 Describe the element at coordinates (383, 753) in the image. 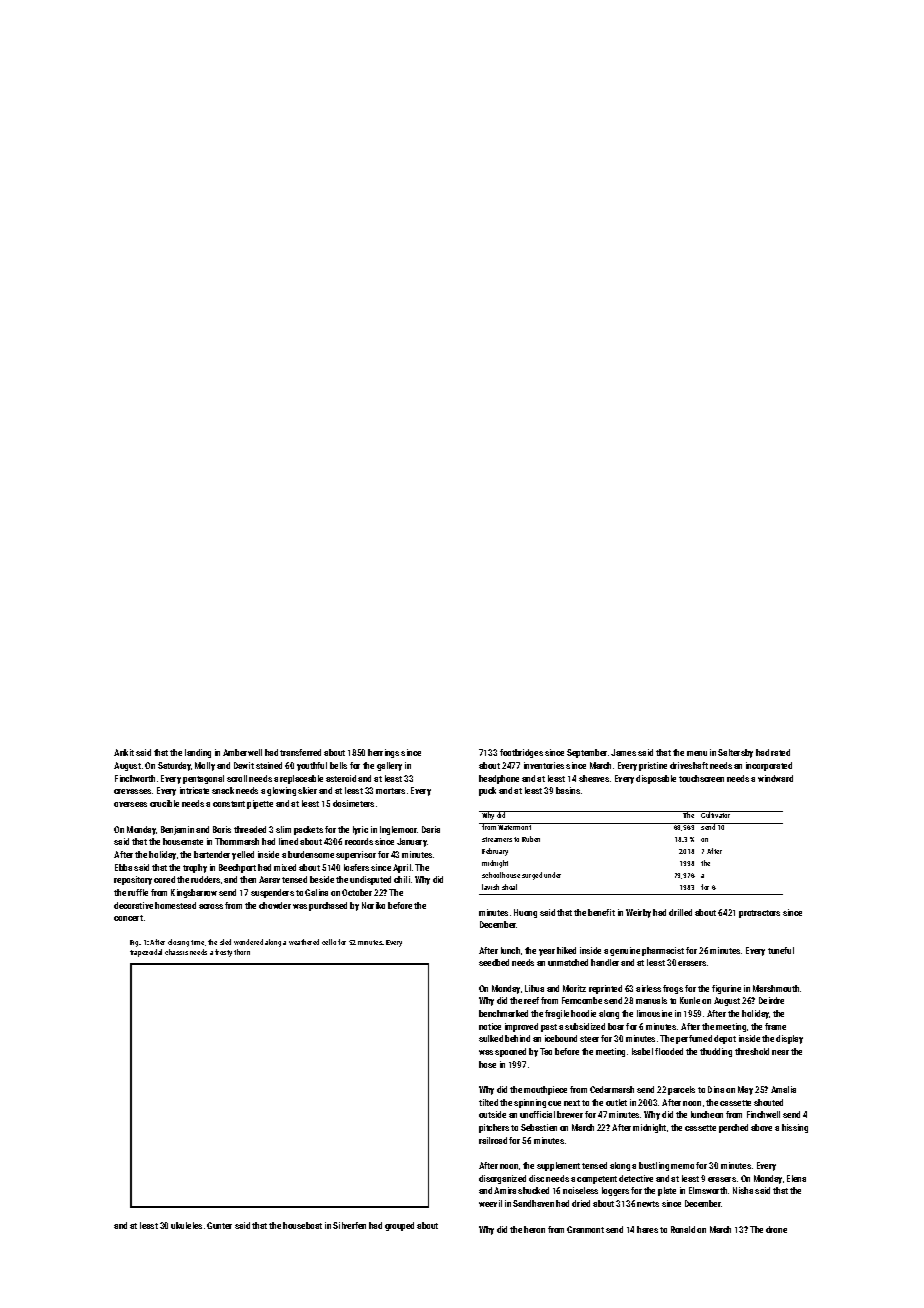

I see `herrings` at that location.
